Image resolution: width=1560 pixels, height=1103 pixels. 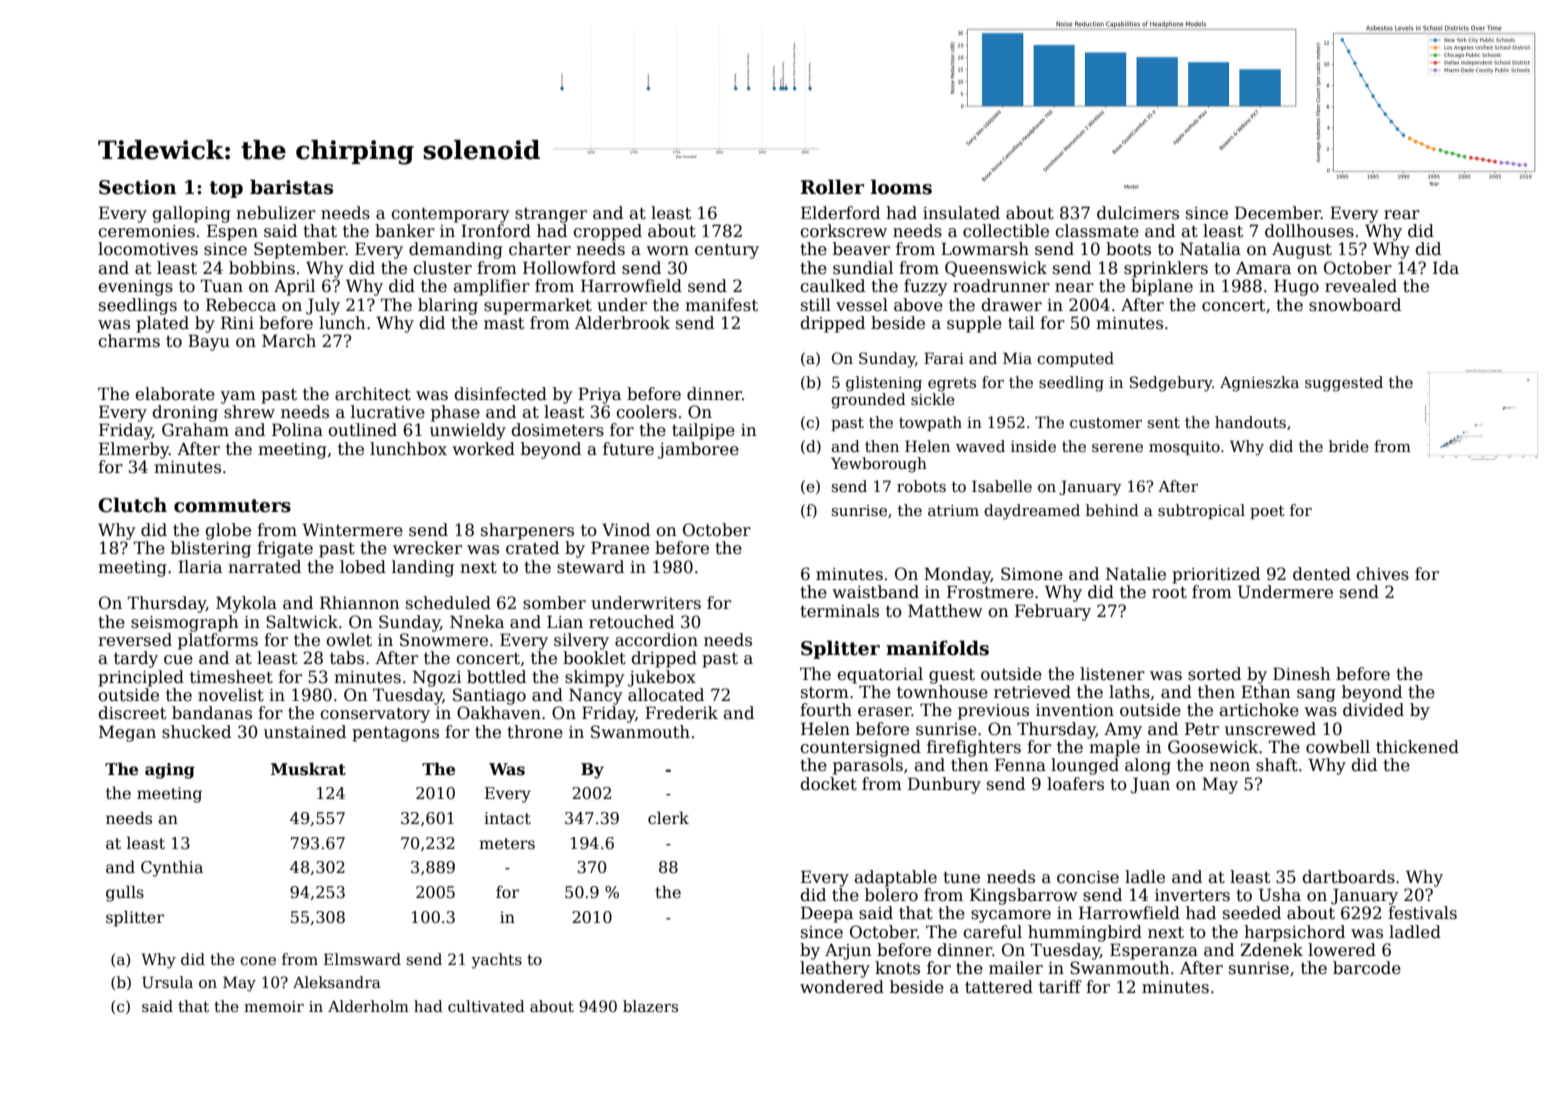 What do you see at coordinates (930, 423) in the page?
I see `towpath` at bounding box center [930, 423].
